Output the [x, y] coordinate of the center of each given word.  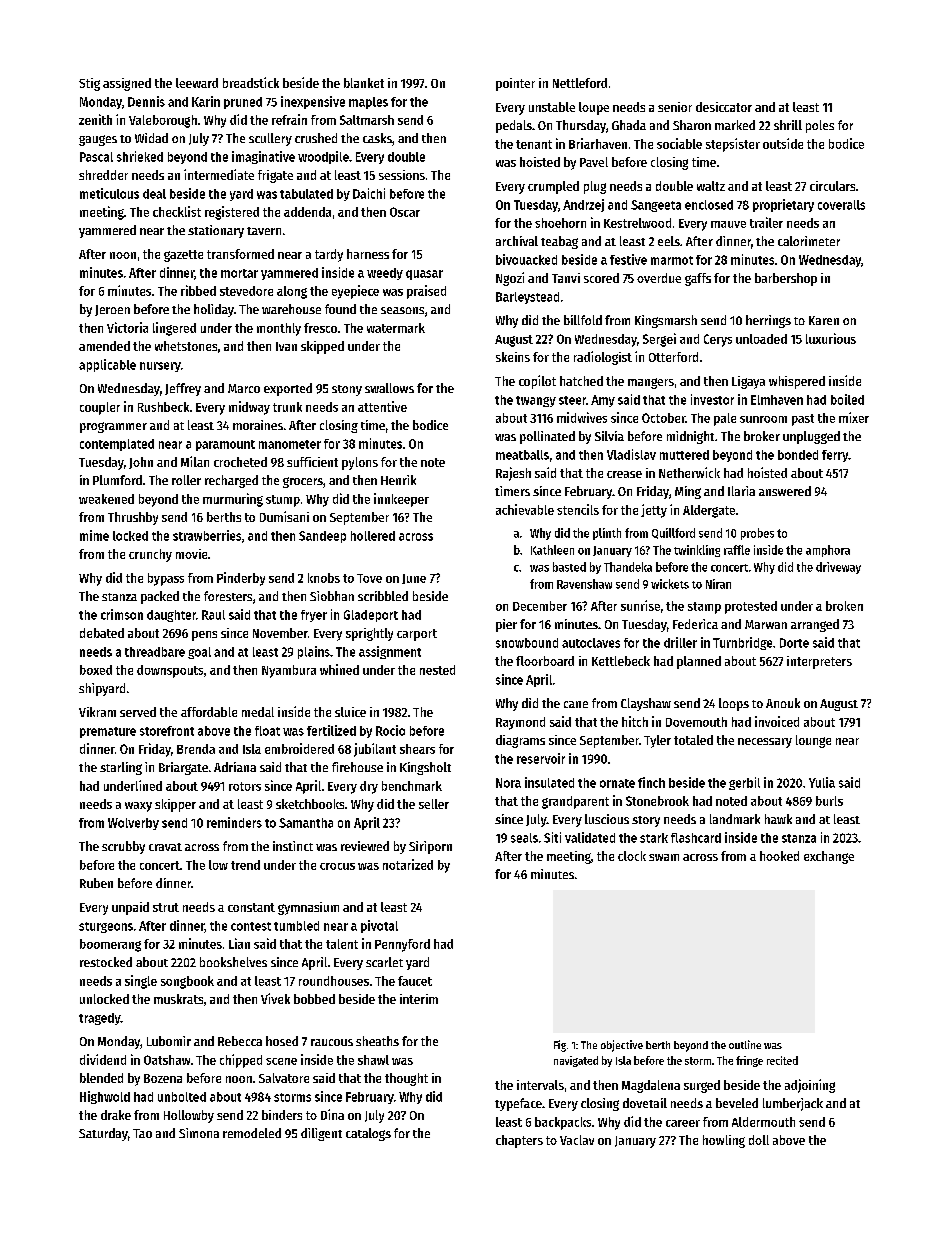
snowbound [527, 643]
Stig [89, 84]
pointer [515, 84]
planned [699, 662]
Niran [718, 584]
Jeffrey [183, 389]
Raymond [520, 723]
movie [191, 554]
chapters [519, 1141]
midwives [582, 417]
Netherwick [689, 472]
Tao [142, 1133]
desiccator [724, 107]
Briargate [183, 768]
